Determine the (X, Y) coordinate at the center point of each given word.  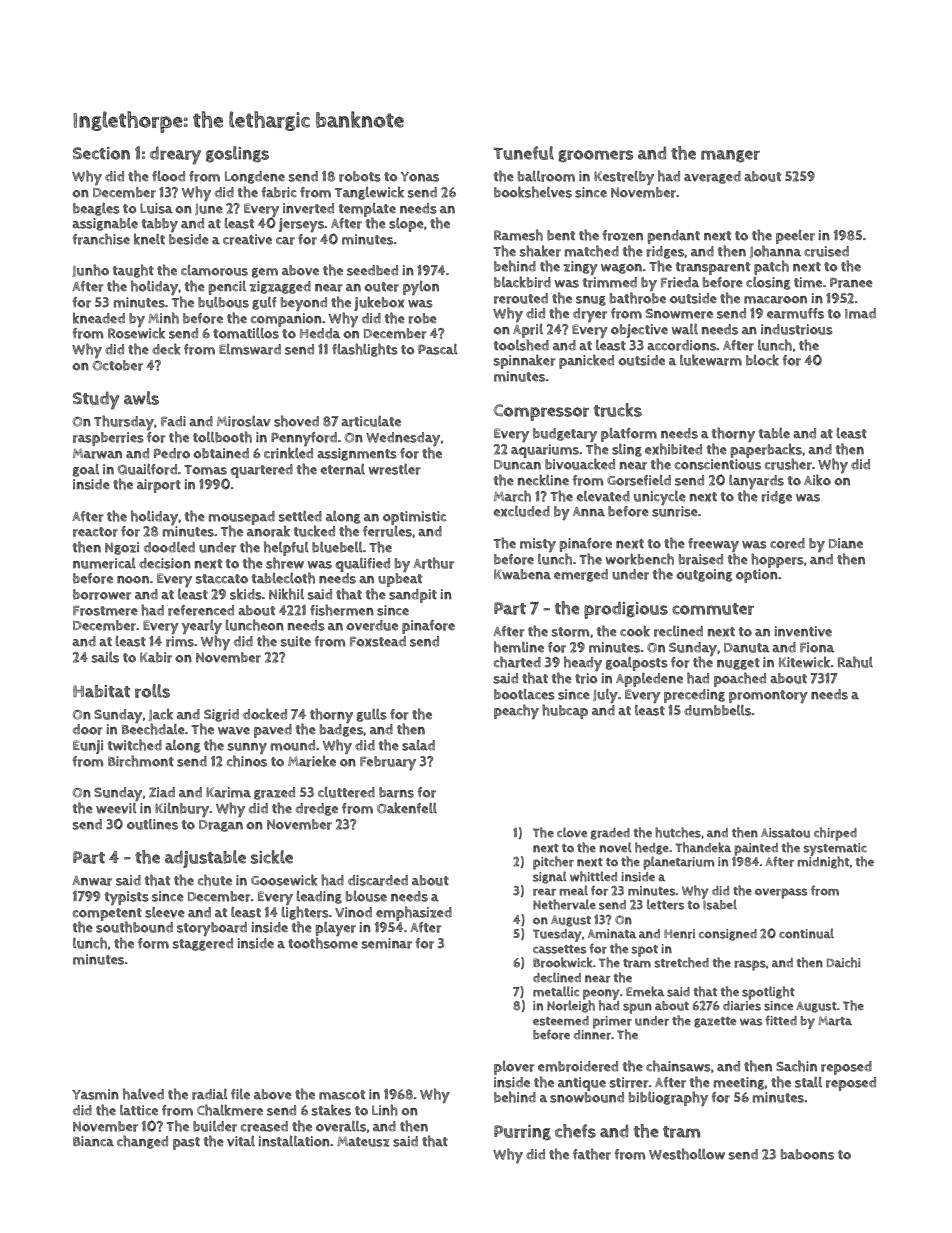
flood (168, 176)
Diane (846, 543)
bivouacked (580, 464)
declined (557, 977)
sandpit (413, 596)
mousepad (242, 518)
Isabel (720, 904)
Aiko (817, 480)
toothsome (323, 943)
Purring (522, 1133)
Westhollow (687, 1154)
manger (730, 156)
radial (210, 1094)
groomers (595, 156)
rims (180, 641)
